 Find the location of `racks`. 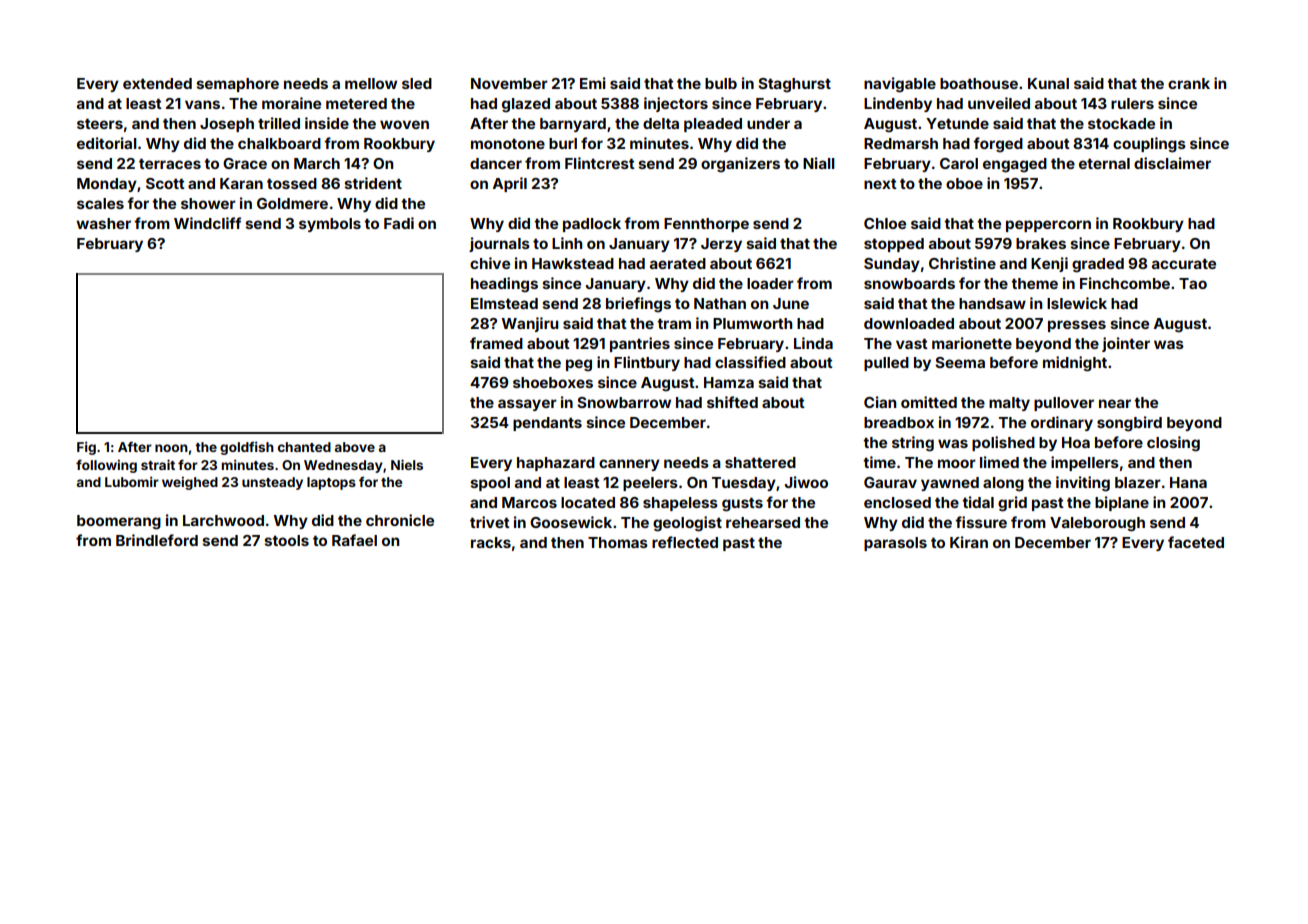

racks is located at coordinates (491, 542).
